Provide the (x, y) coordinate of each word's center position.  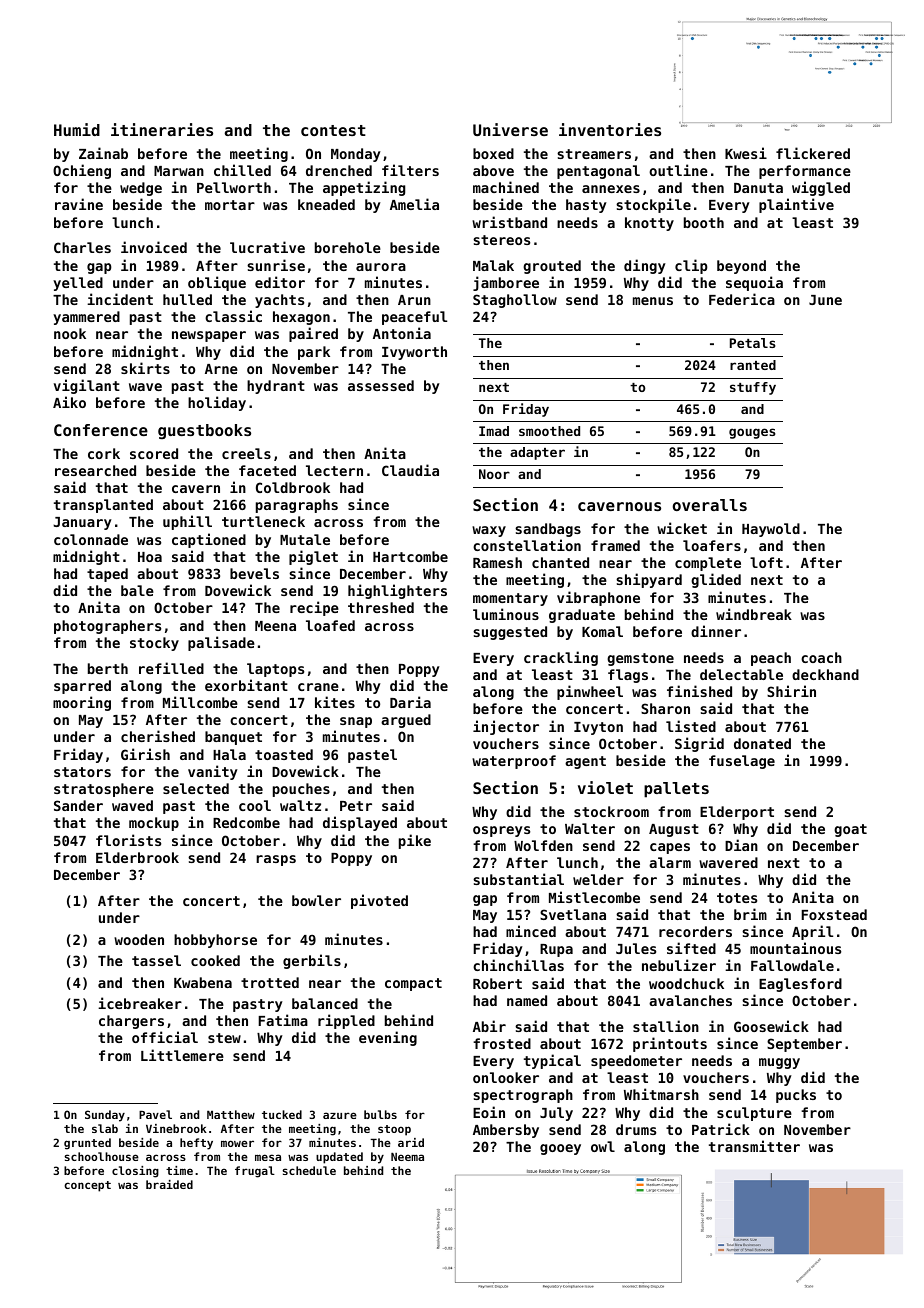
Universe (510, 129)
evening (388, 1038)
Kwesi (746, 153)
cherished (158, 736)
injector (506, 727)
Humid (77, 129)
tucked (282, 1114)
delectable (741, 674)
